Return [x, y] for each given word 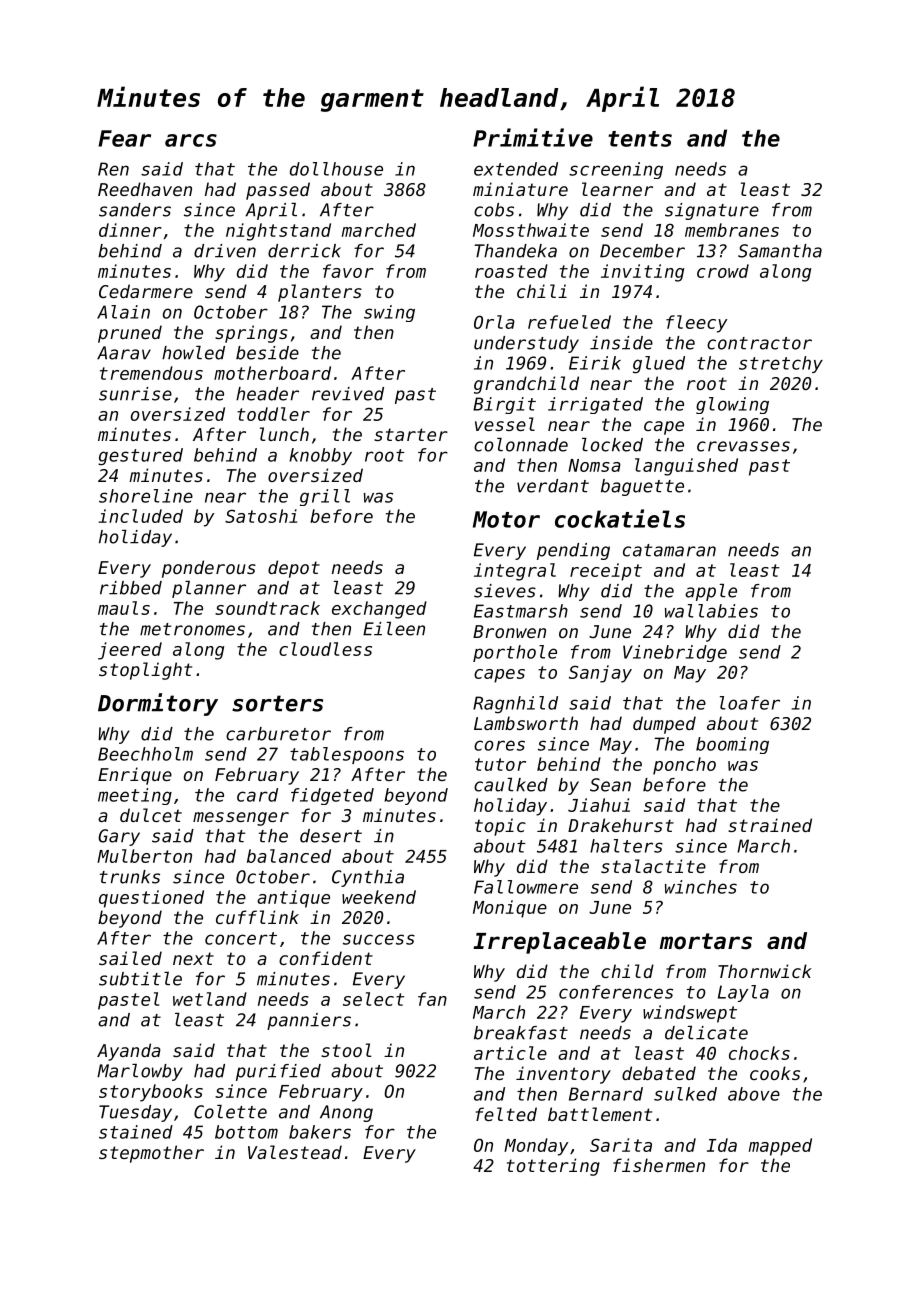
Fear [124, 138]
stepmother [151, 1154]
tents [640, 139]
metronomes [192, 629]
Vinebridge [675, 653]
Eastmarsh [521, 611]
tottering [553, 1167]
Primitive [533, 137]
